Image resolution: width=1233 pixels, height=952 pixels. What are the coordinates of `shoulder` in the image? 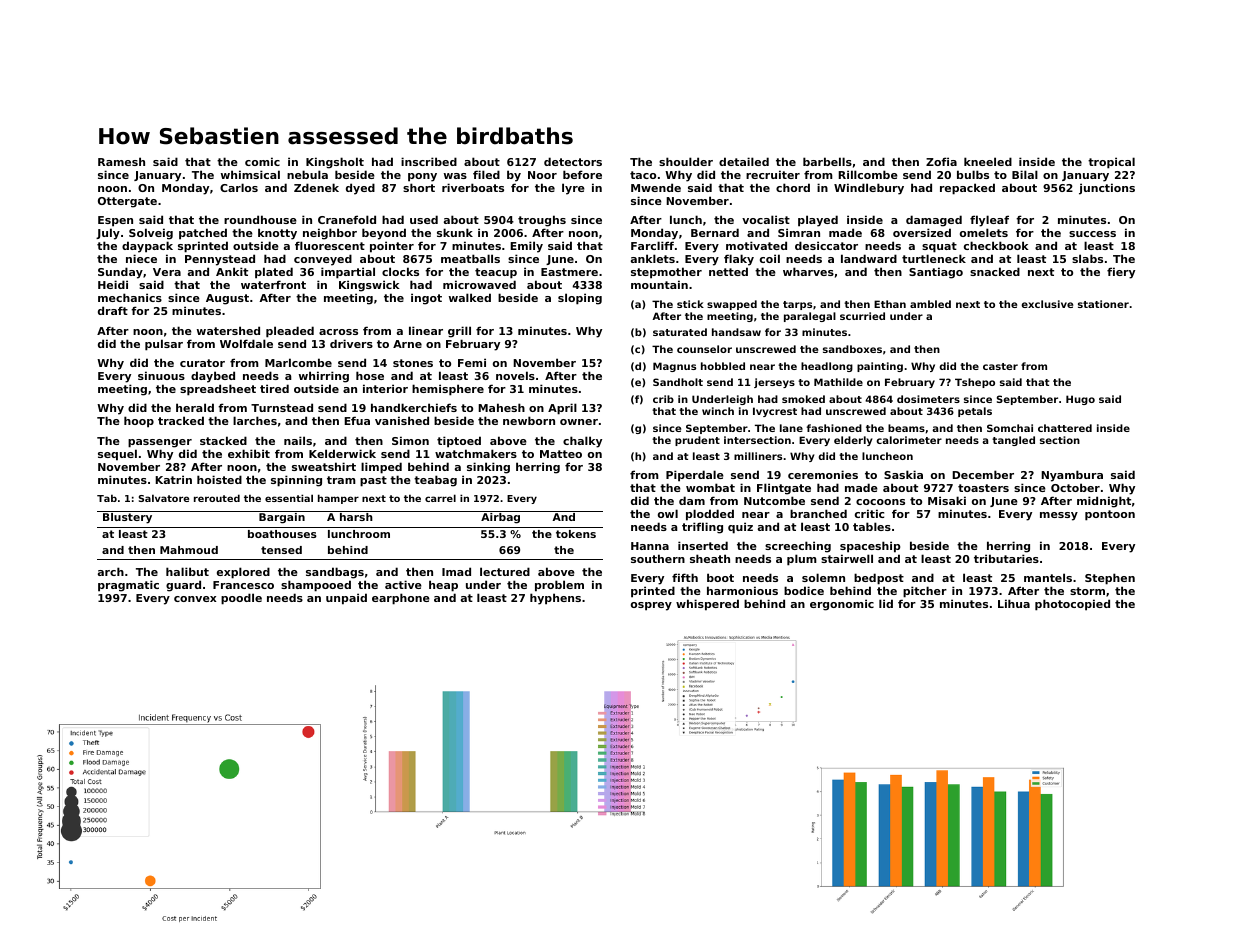 It's located at (686, 161).
